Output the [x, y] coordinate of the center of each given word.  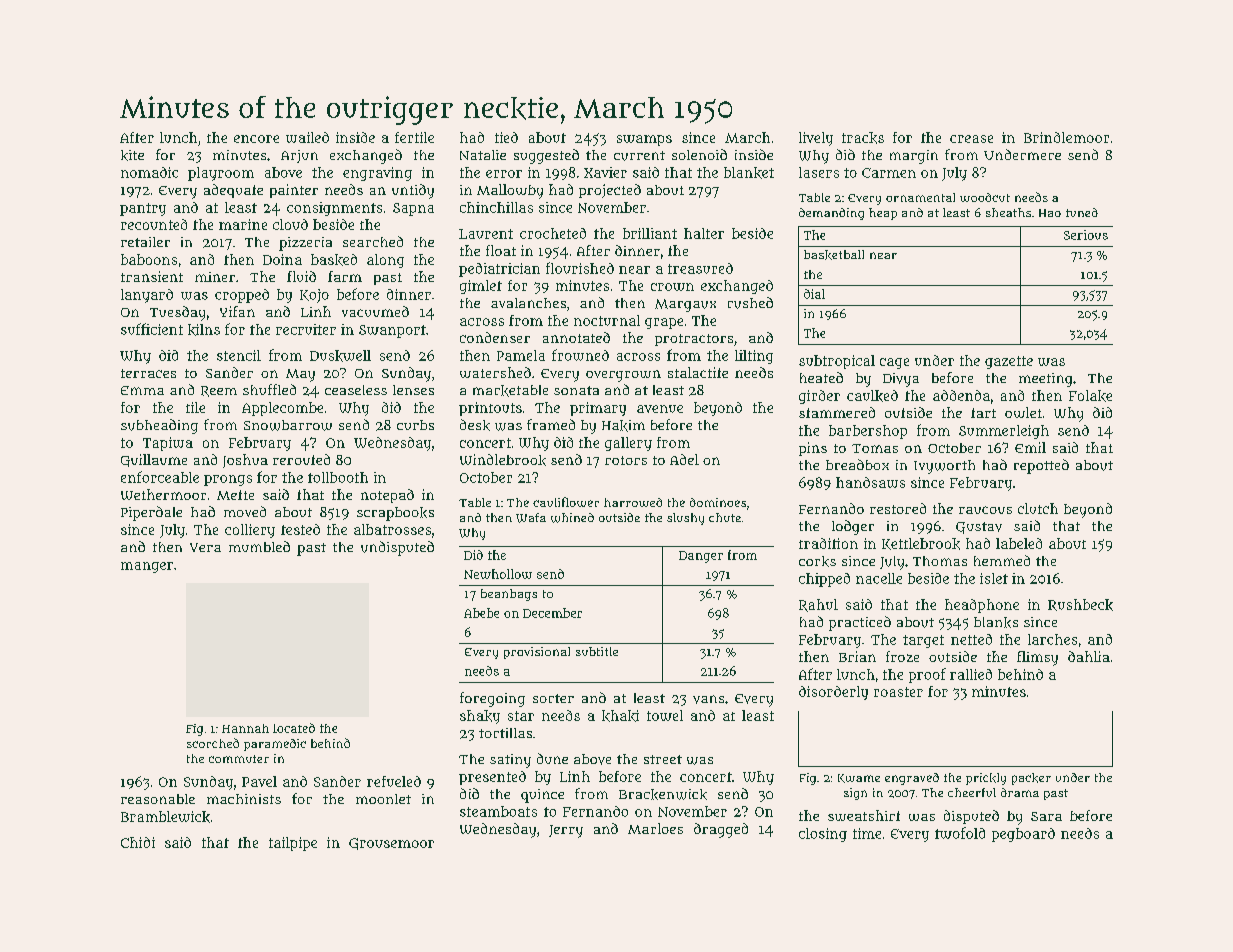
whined [572, 518]
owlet [1023, 412]
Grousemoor [391, 844]
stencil [239, 355]
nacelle [879, 578]
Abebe [481, 613]
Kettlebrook [921, 544]
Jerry [566, 831]
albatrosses [392, 529]
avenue [660, 409]
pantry [143, 209]
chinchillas [496, 207]
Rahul [818, 605]
